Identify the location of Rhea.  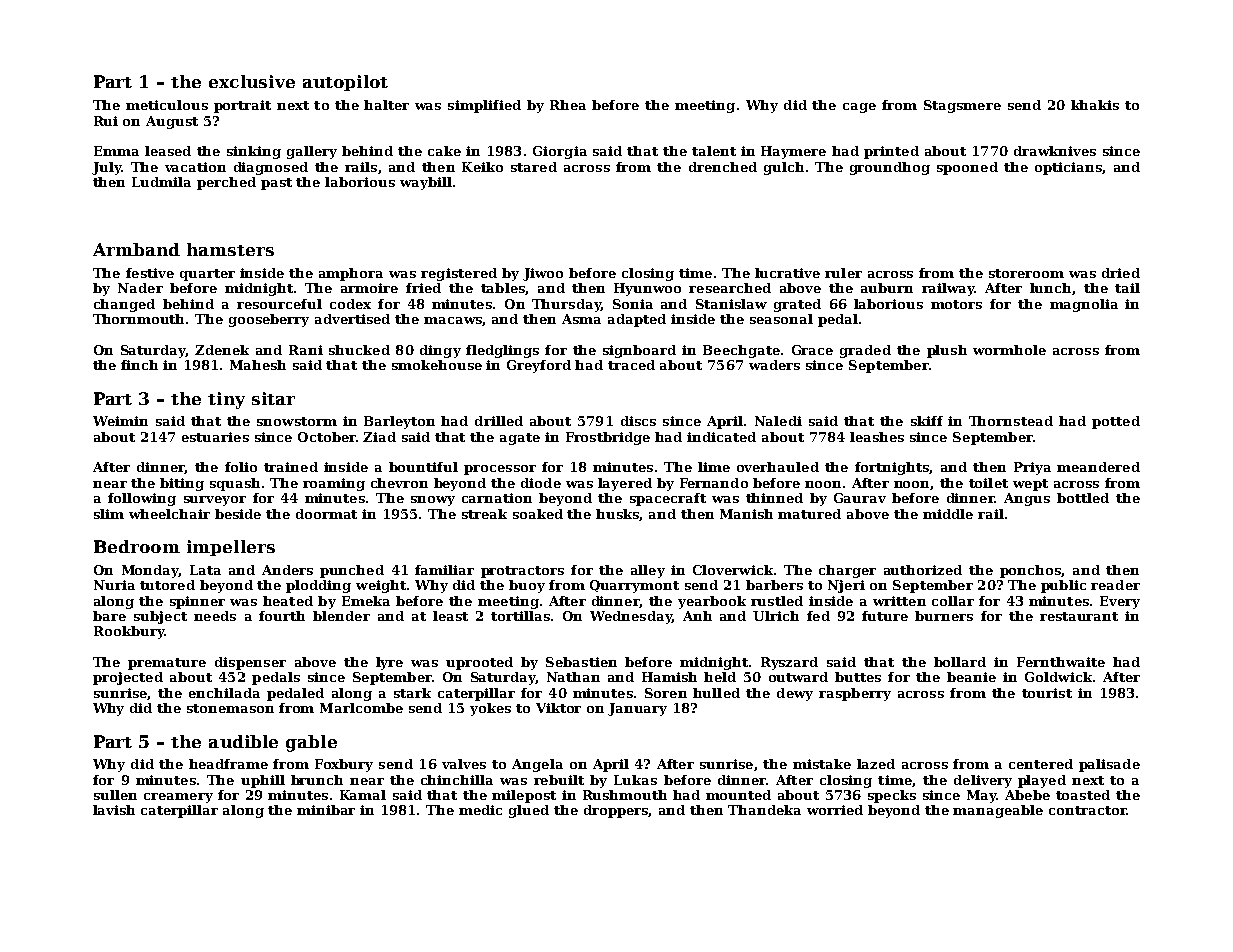
(568, 105).
